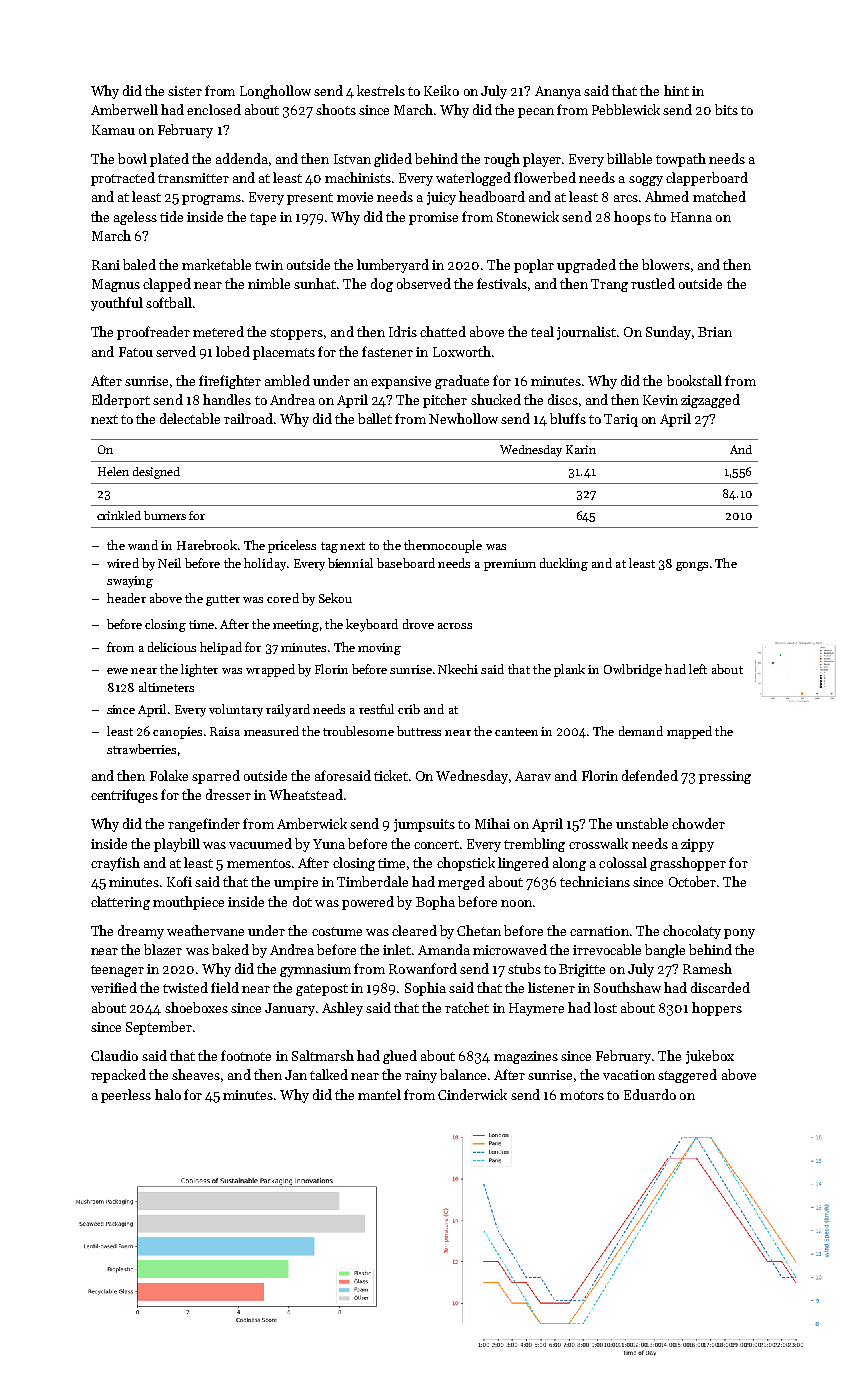  I want to click on pressing, so click(725, 777).
